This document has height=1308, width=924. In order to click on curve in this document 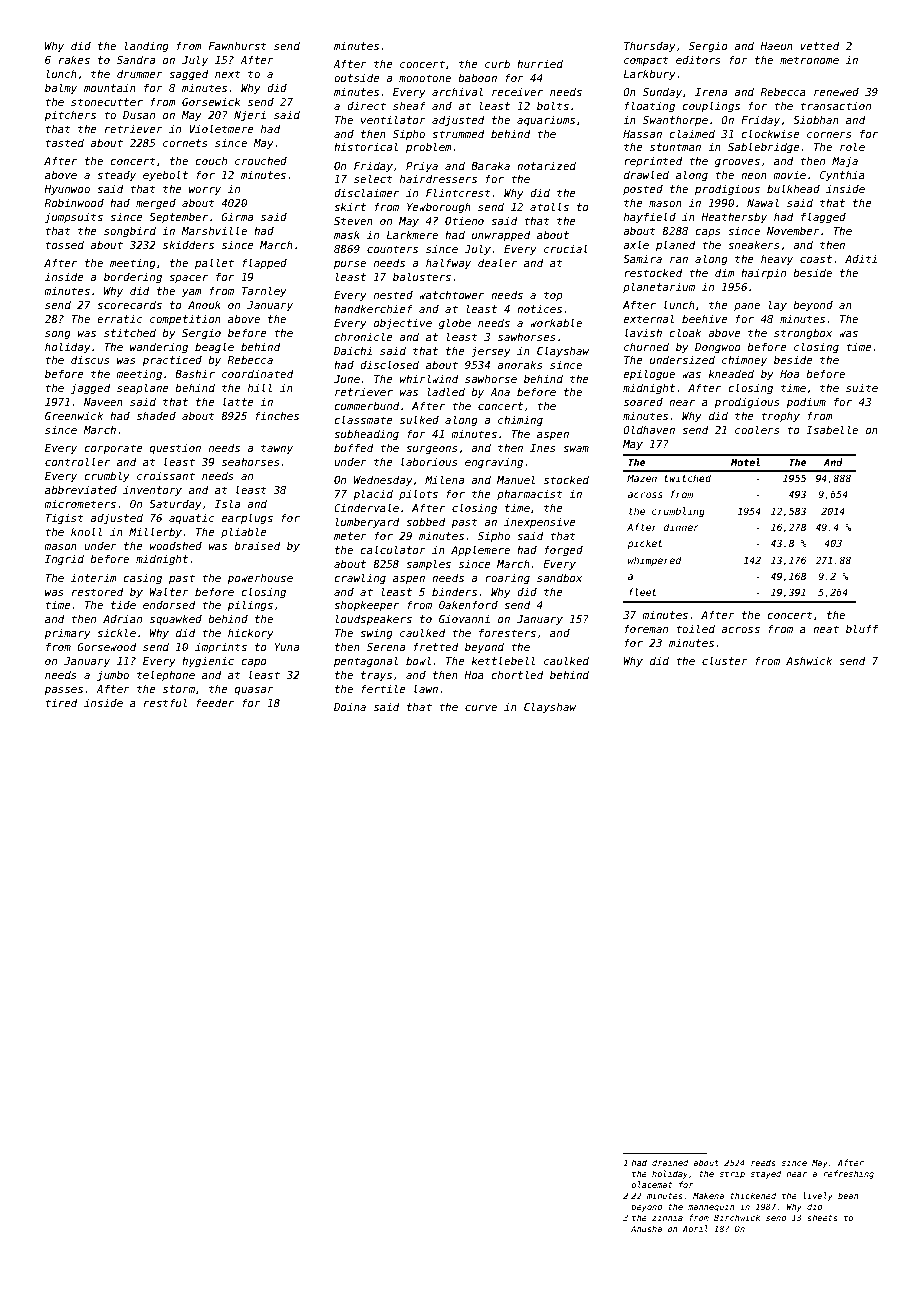, I will do `click(481, 708)`.
